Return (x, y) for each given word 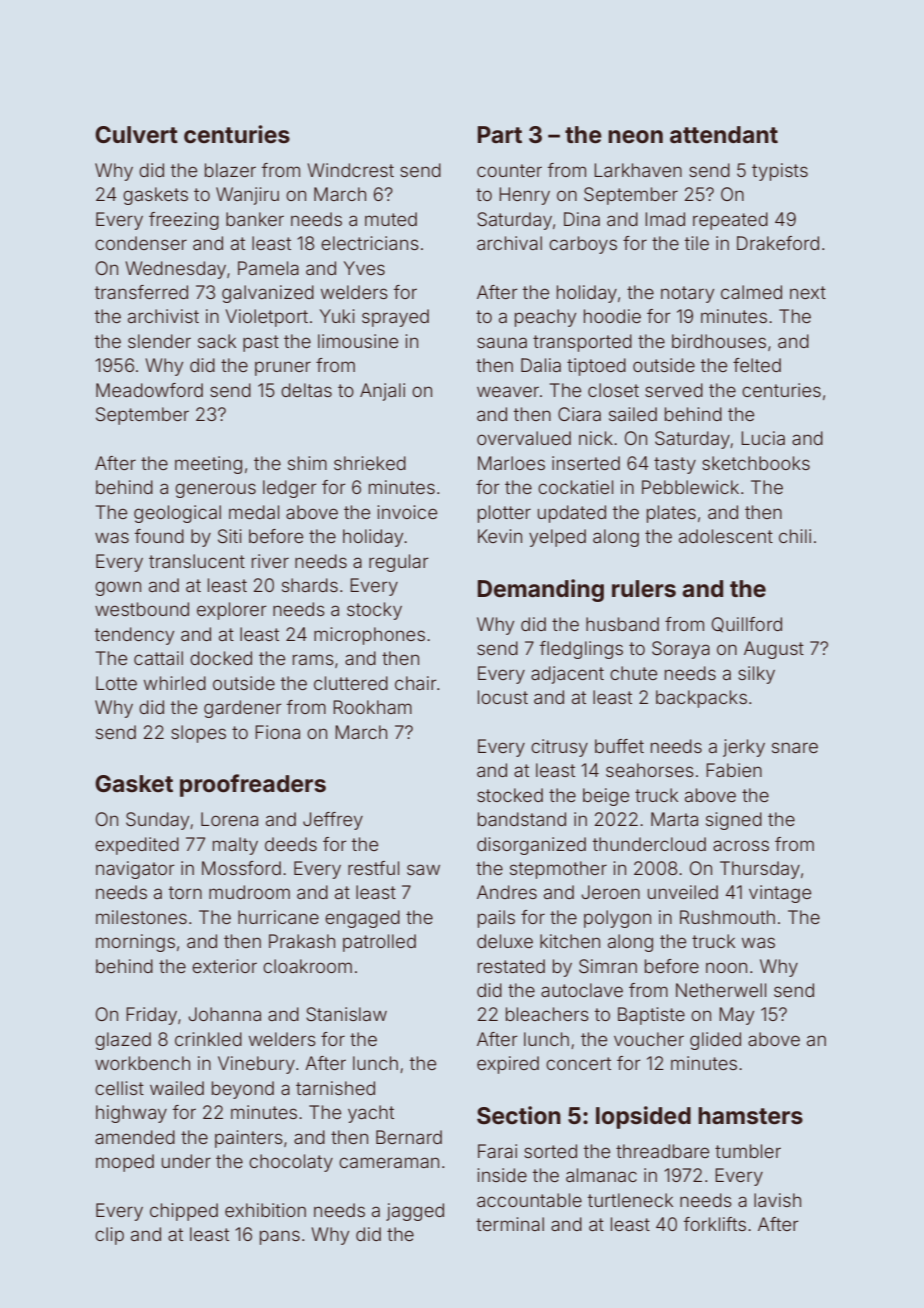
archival (509, 243)
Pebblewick (690, 487)
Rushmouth (727, 917)
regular (399, 563)
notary (687, 294)
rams (313, 659)
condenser (141, 243)
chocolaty (291, 1163)
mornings (135, 943)
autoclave (582, 990)
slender (159, 341)
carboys (583, 245)
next (808, 292)
